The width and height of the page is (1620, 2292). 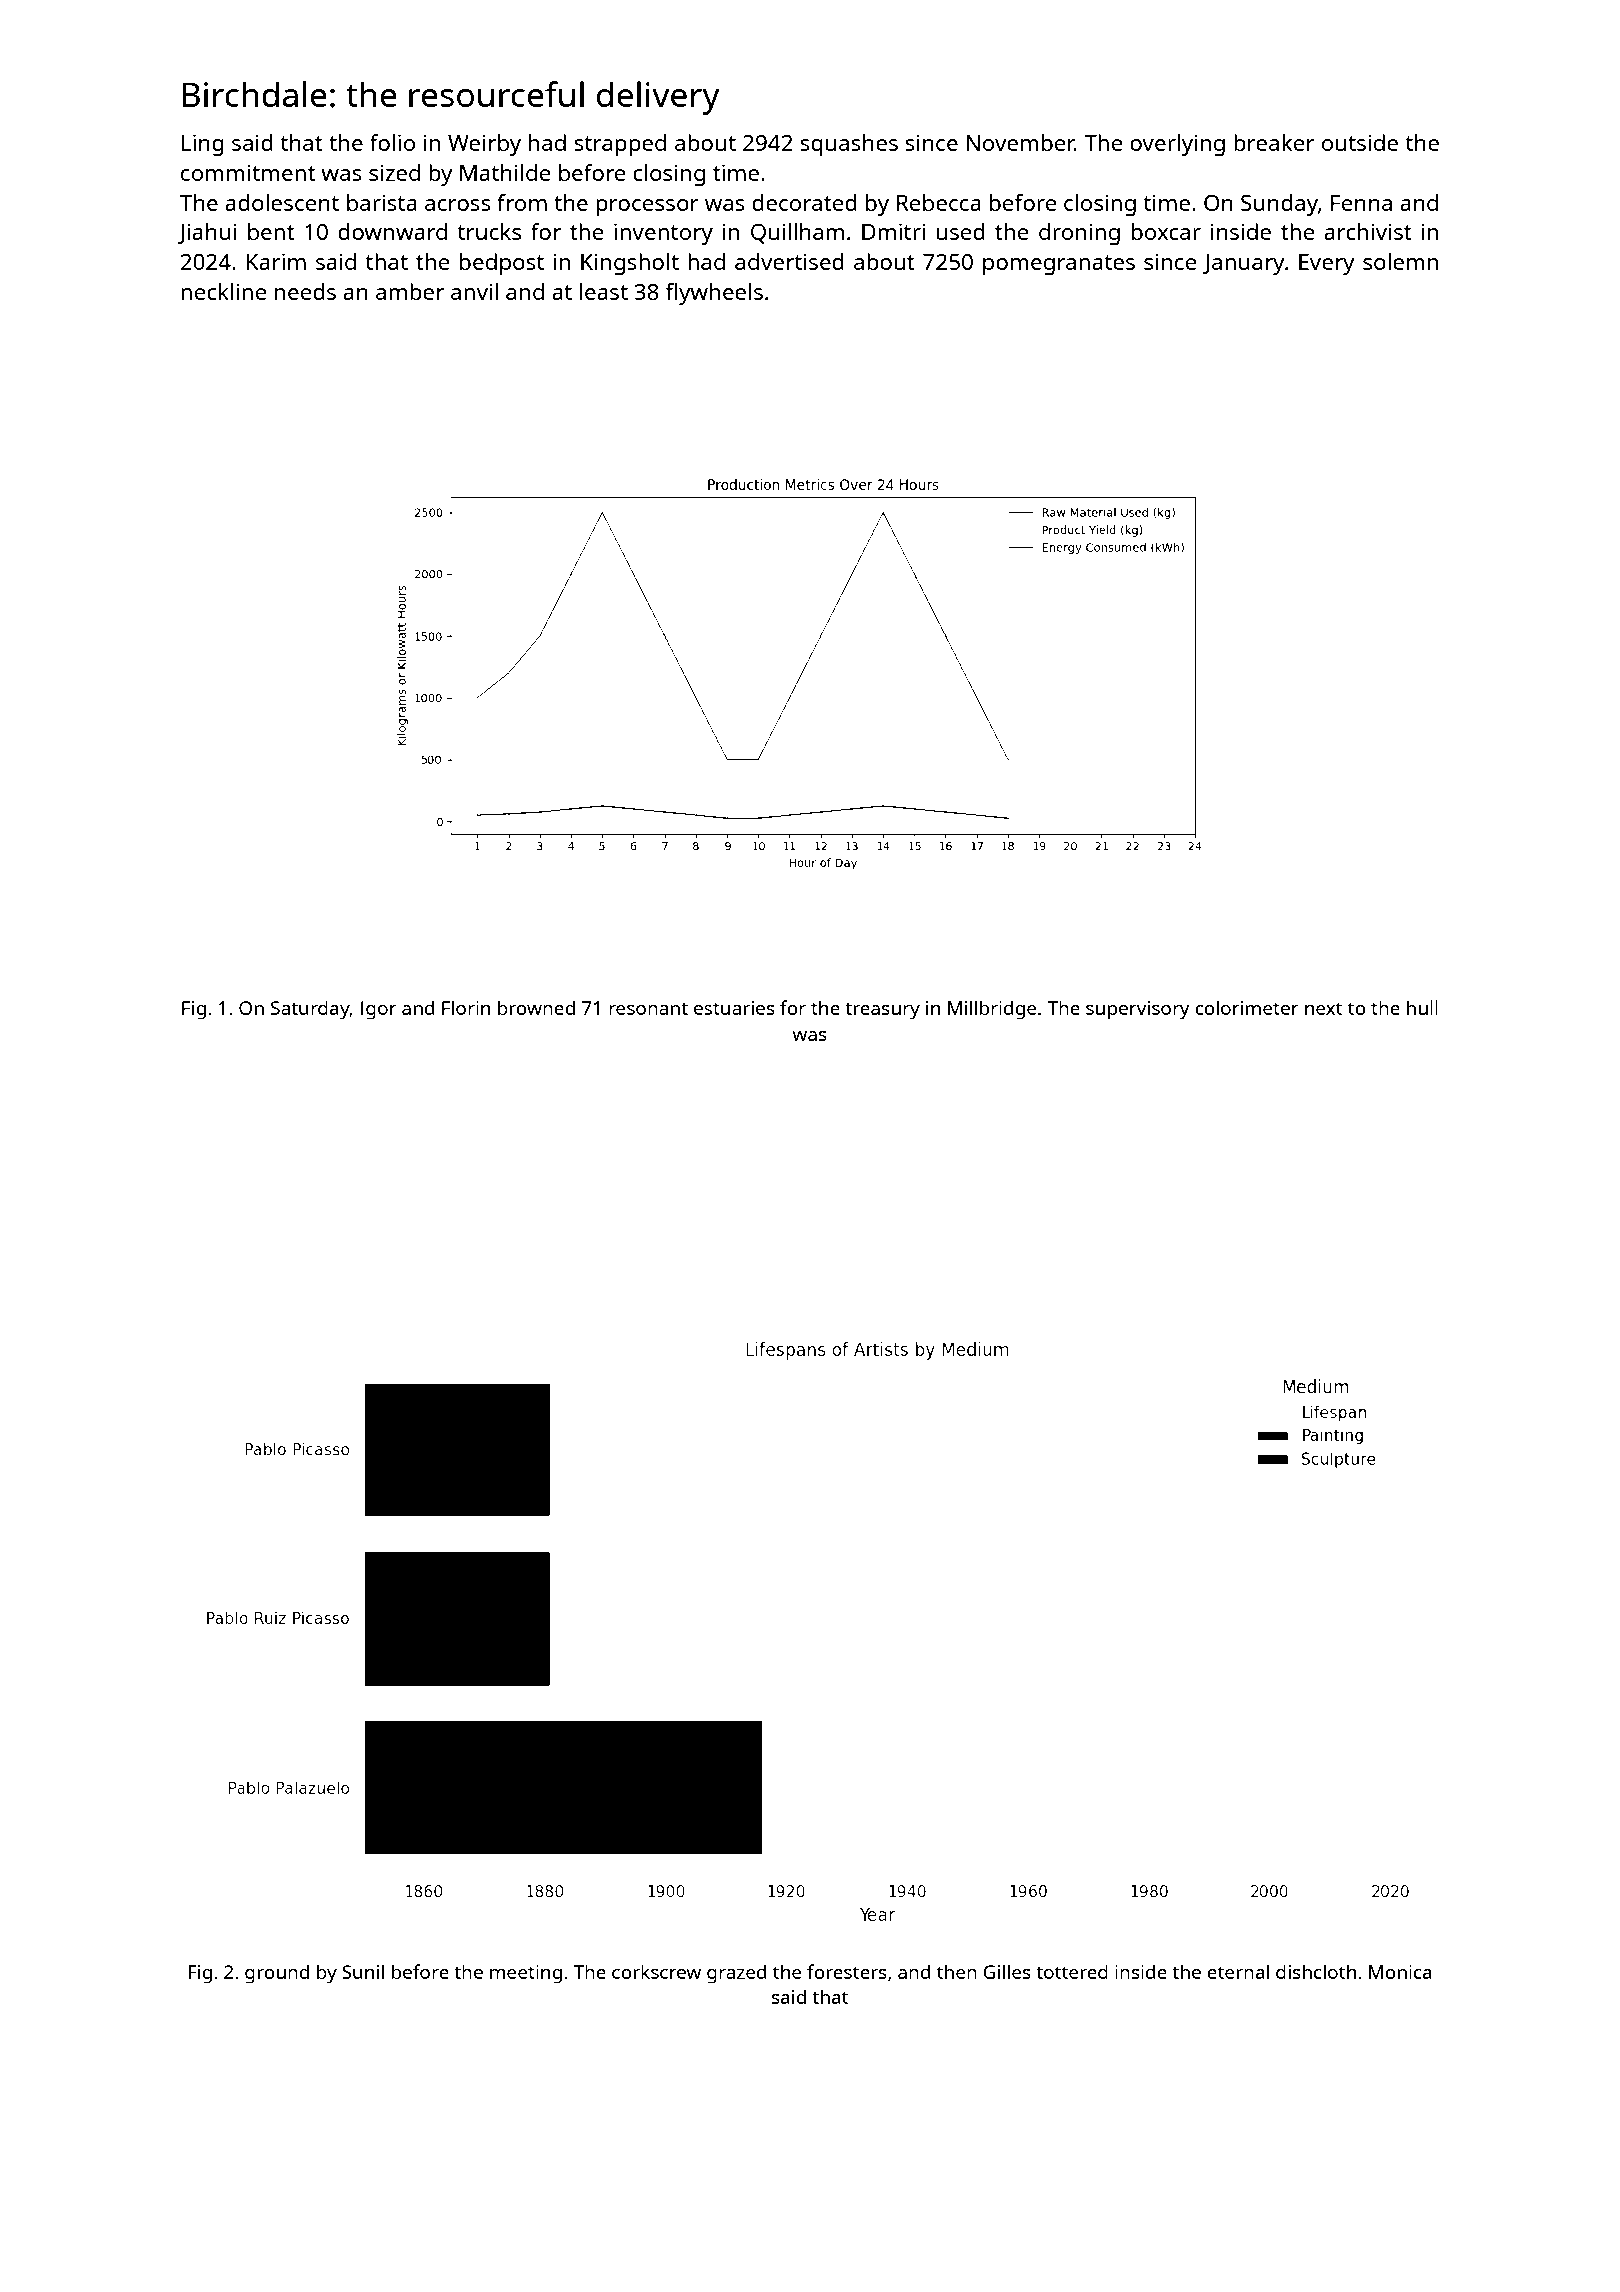 I want to click on Igor, so click(x=379, y=1010).
